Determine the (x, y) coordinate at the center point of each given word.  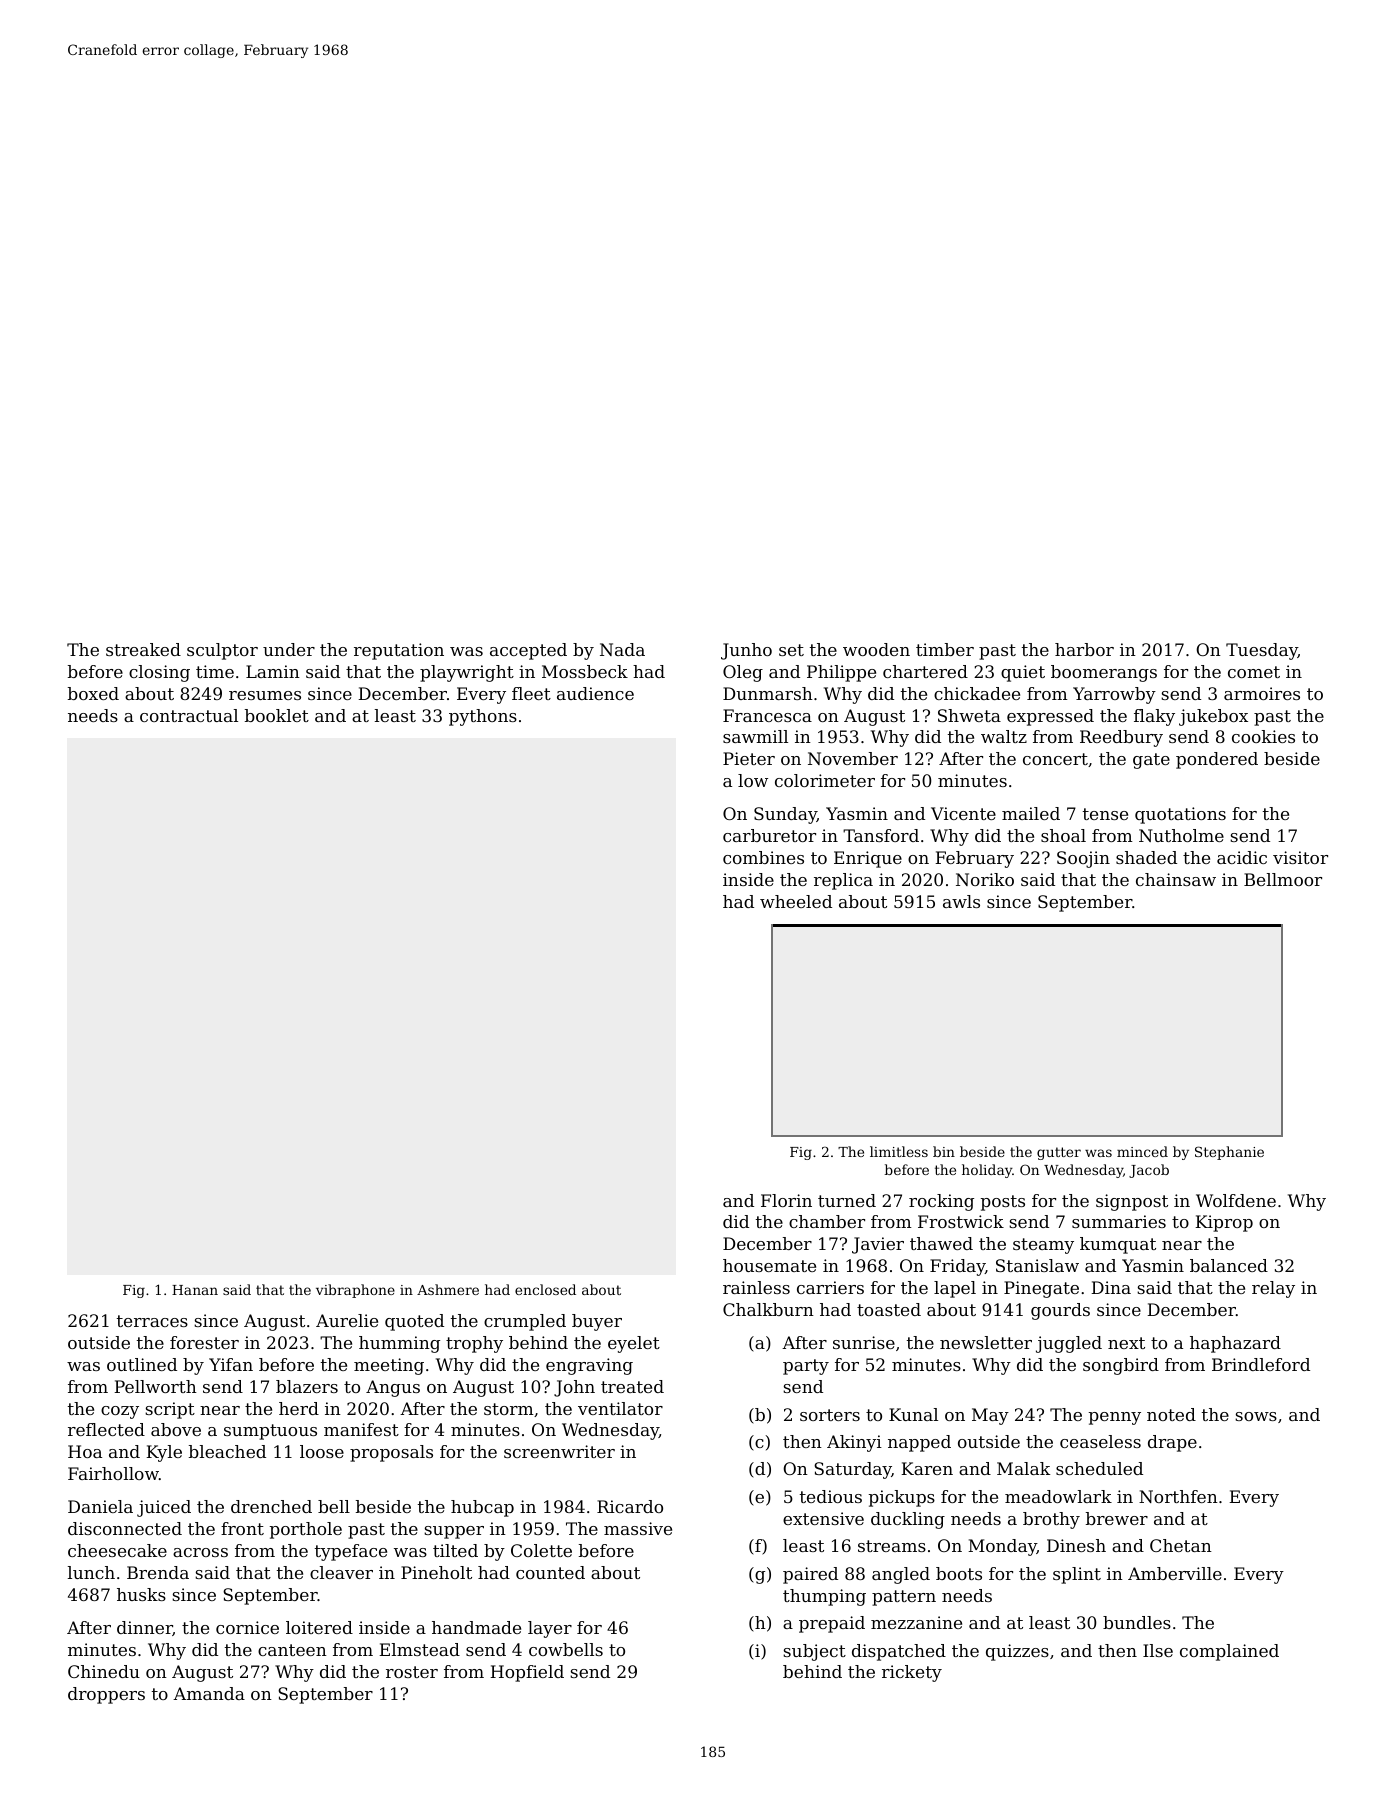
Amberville (1175, 1573)
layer (550, 1629)
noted (1171, 1414)
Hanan (195, 1290)
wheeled (796, 901)
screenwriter (559, 1451)
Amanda (209, 1693)
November (853, 758)
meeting (389, 1366)
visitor (1300, 857)
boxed (93, 693)
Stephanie (1229, 1153)
